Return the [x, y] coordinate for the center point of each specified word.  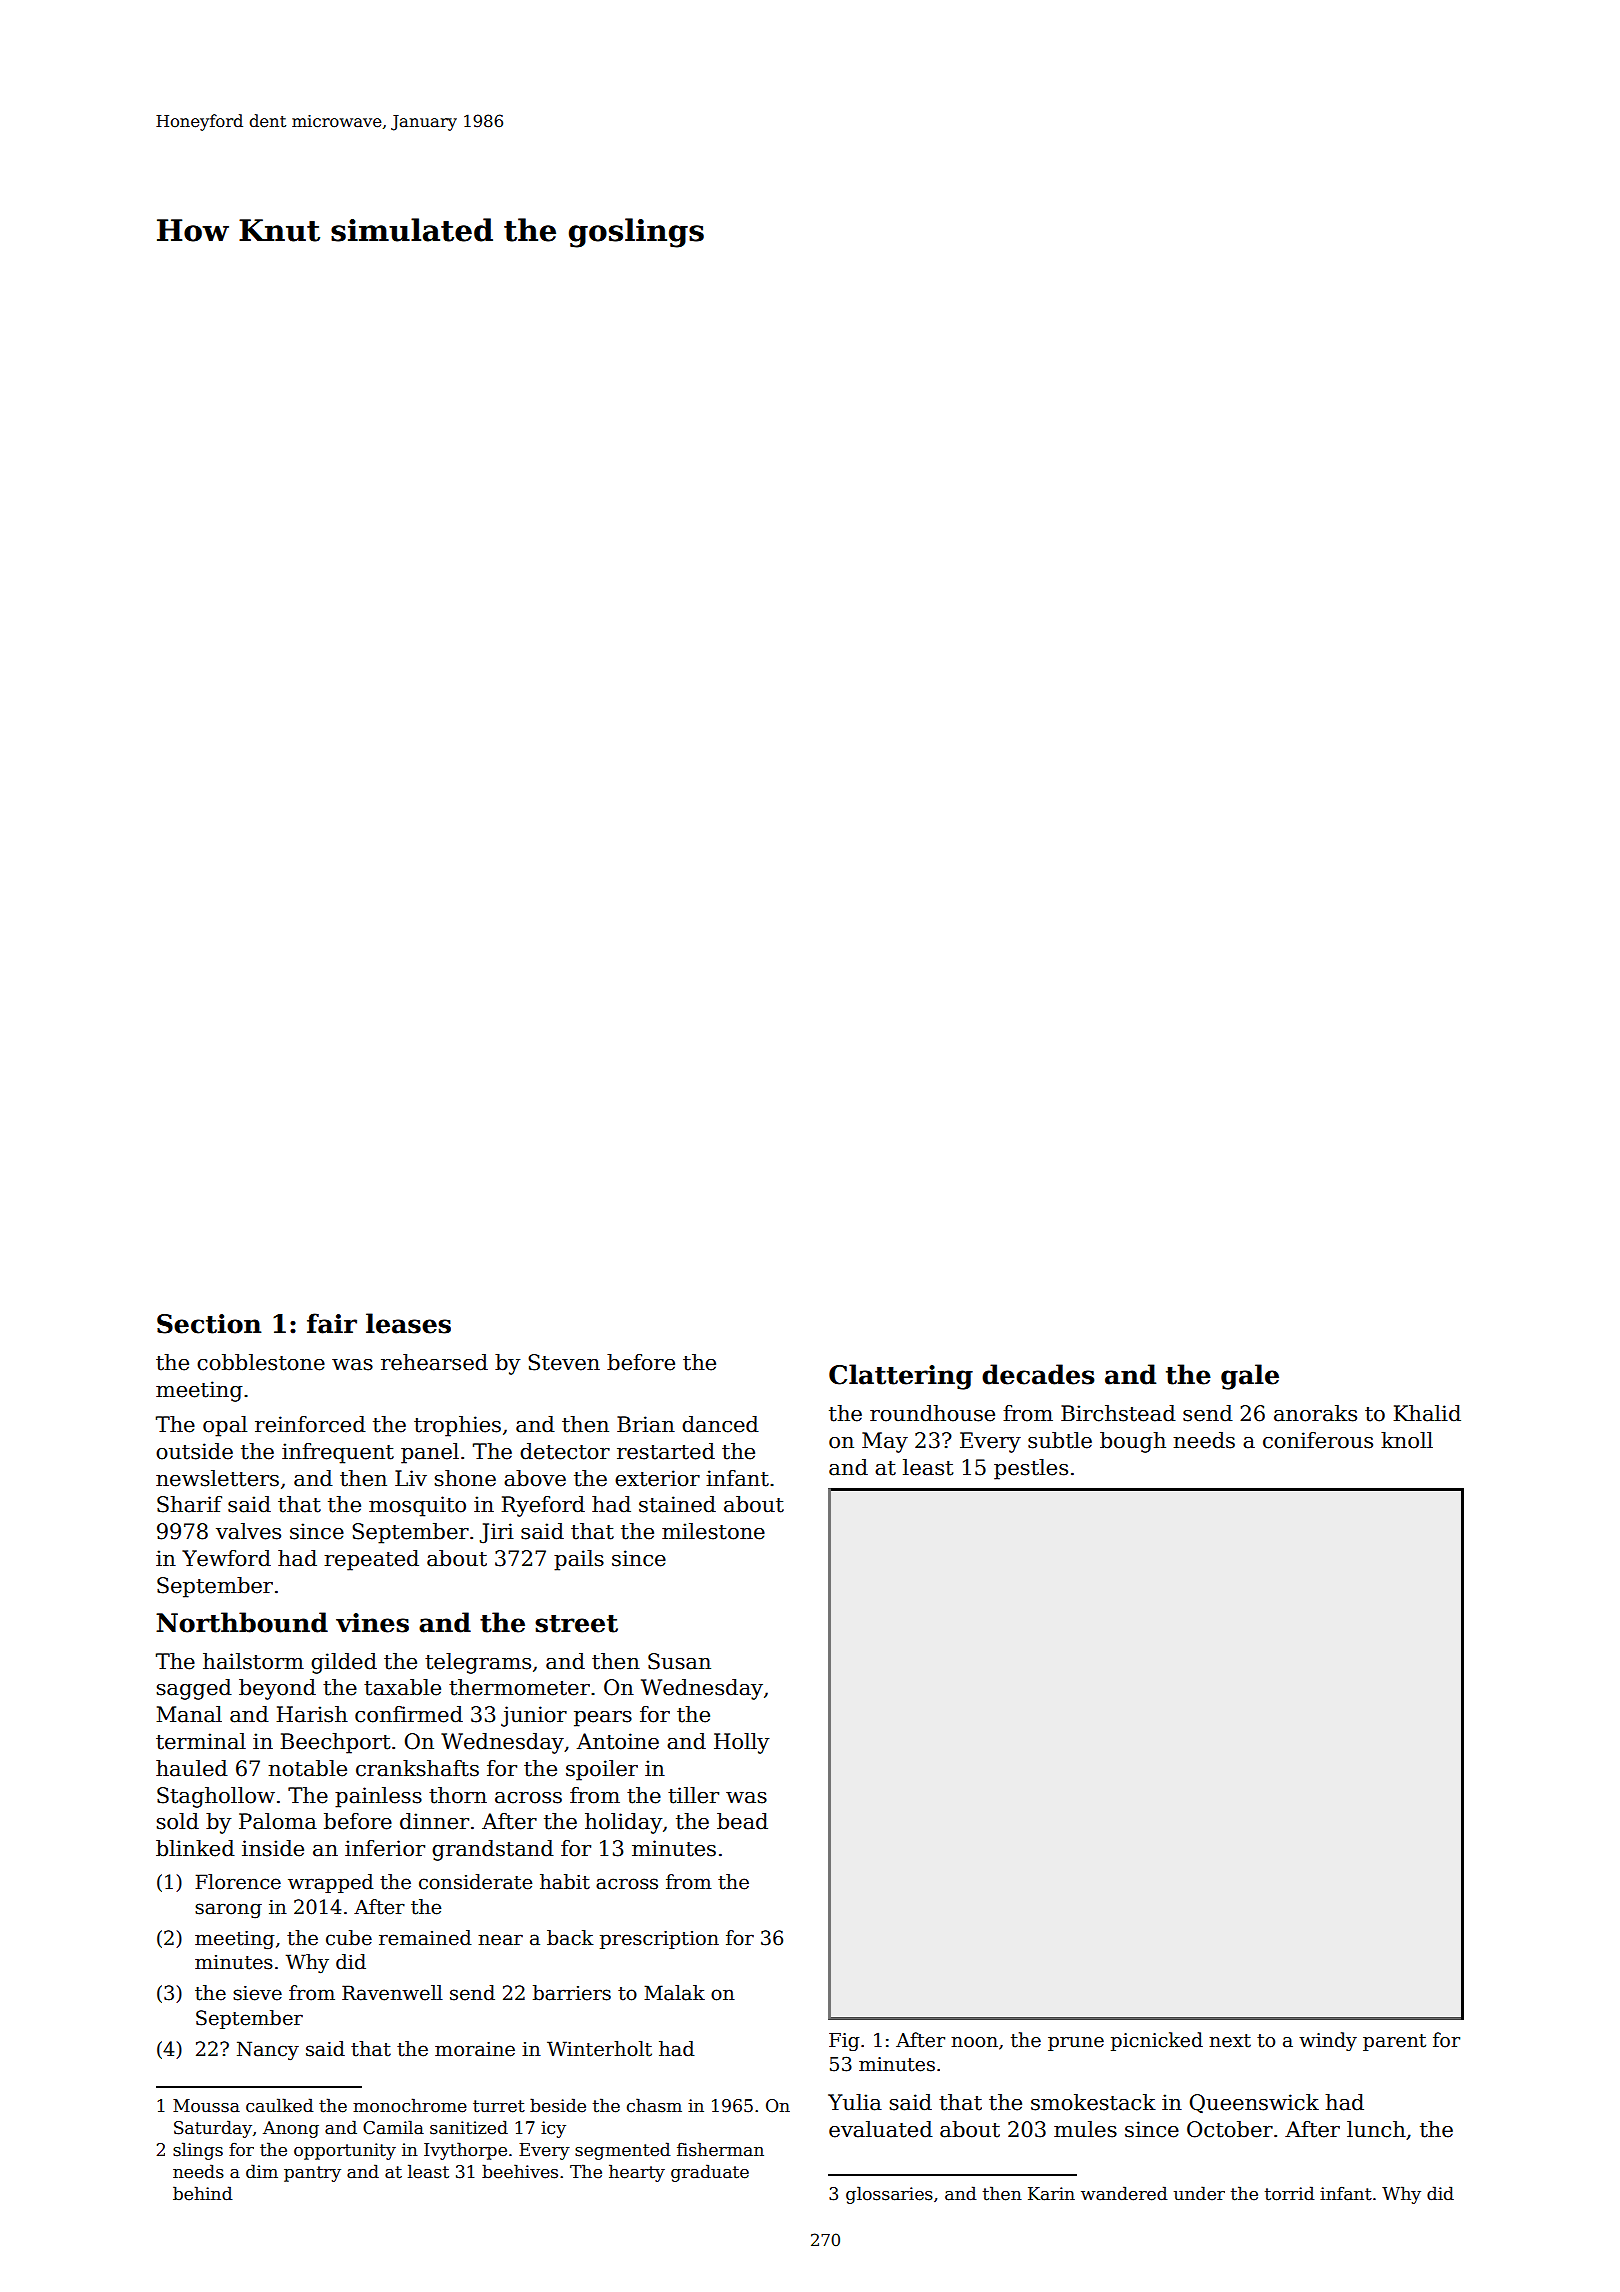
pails [579, 1560]
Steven [564, 1362]
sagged [194, 1689]
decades [1038, 1374]
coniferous [1318, 1440]
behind [202, 2193]
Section [209, 1324]
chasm [654, 2105]
